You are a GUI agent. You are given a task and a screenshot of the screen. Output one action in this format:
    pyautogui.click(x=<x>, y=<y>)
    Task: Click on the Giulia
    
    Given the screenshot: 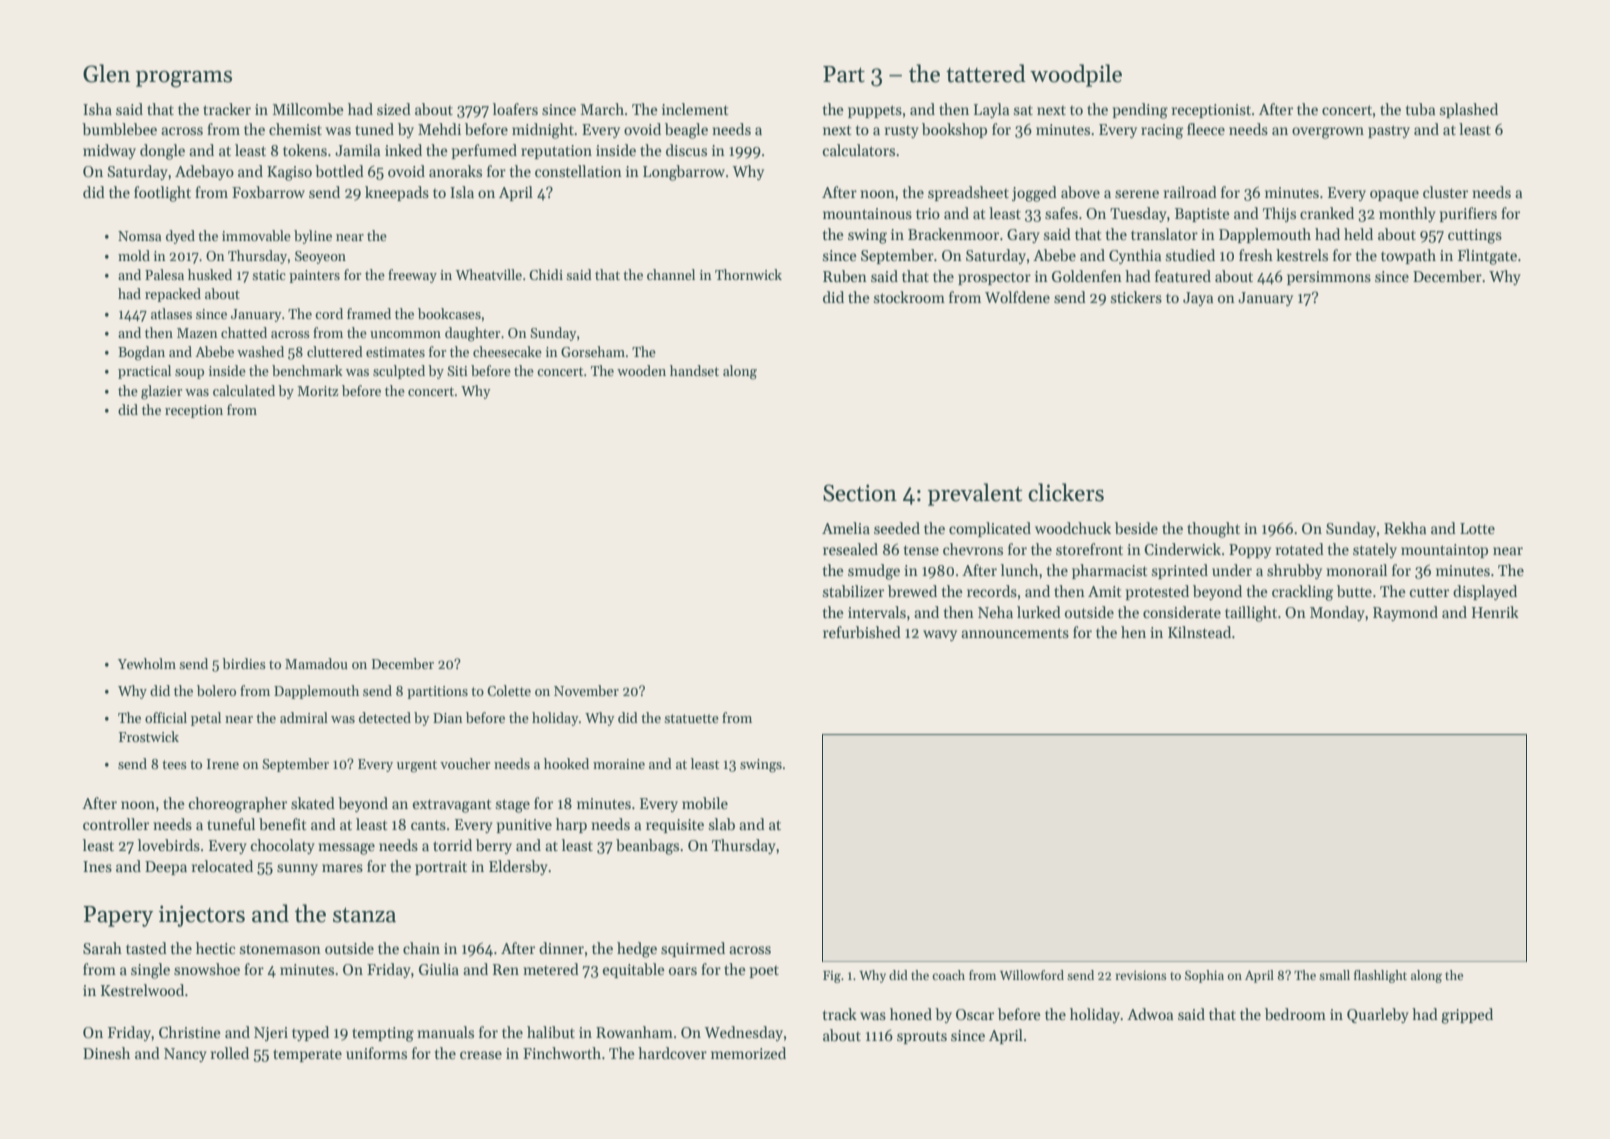 What is the action you would take?
    pyautogui.click(x=439, y=969)
